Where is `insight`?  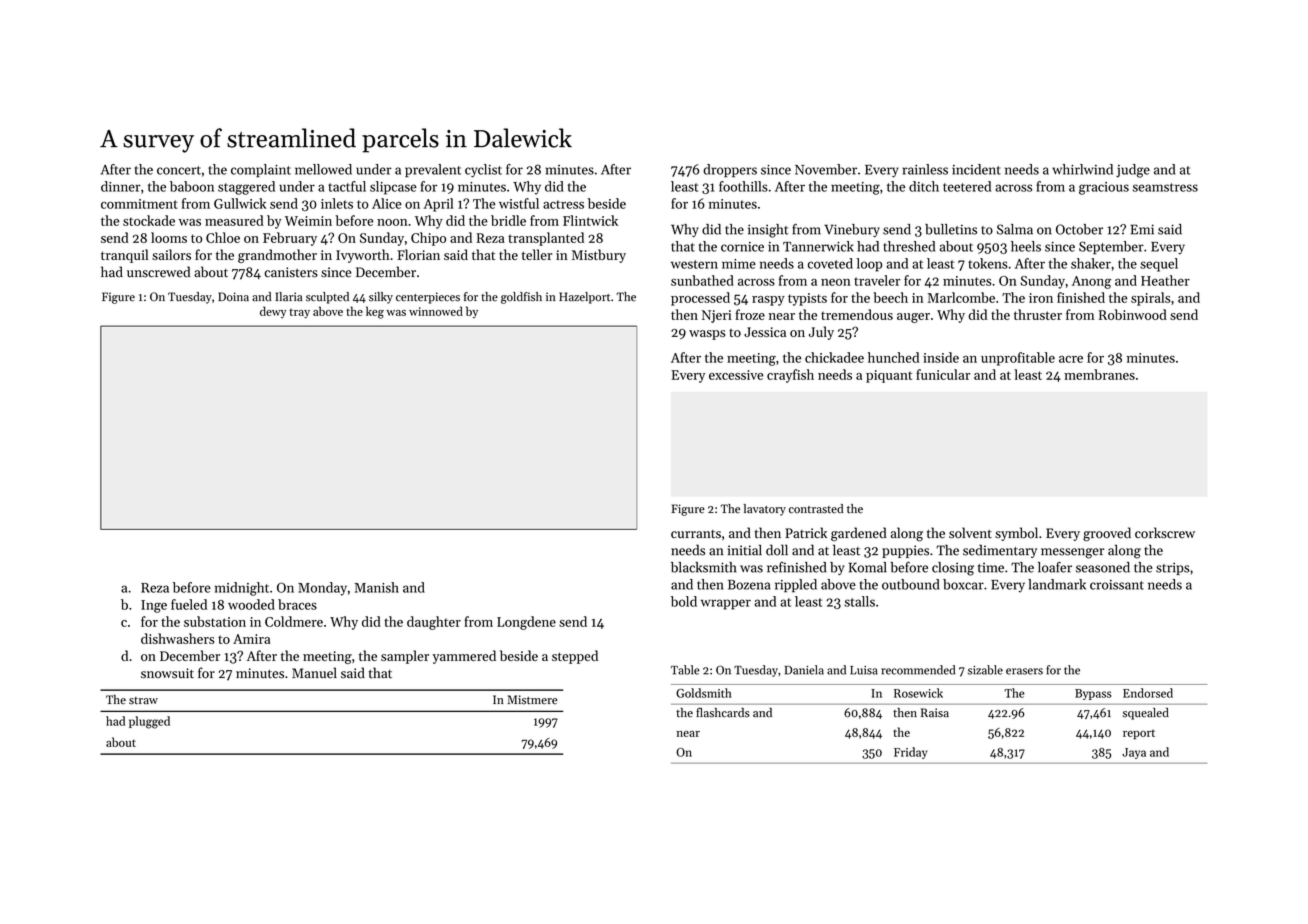 insight is located at coordinates (768, 231).
